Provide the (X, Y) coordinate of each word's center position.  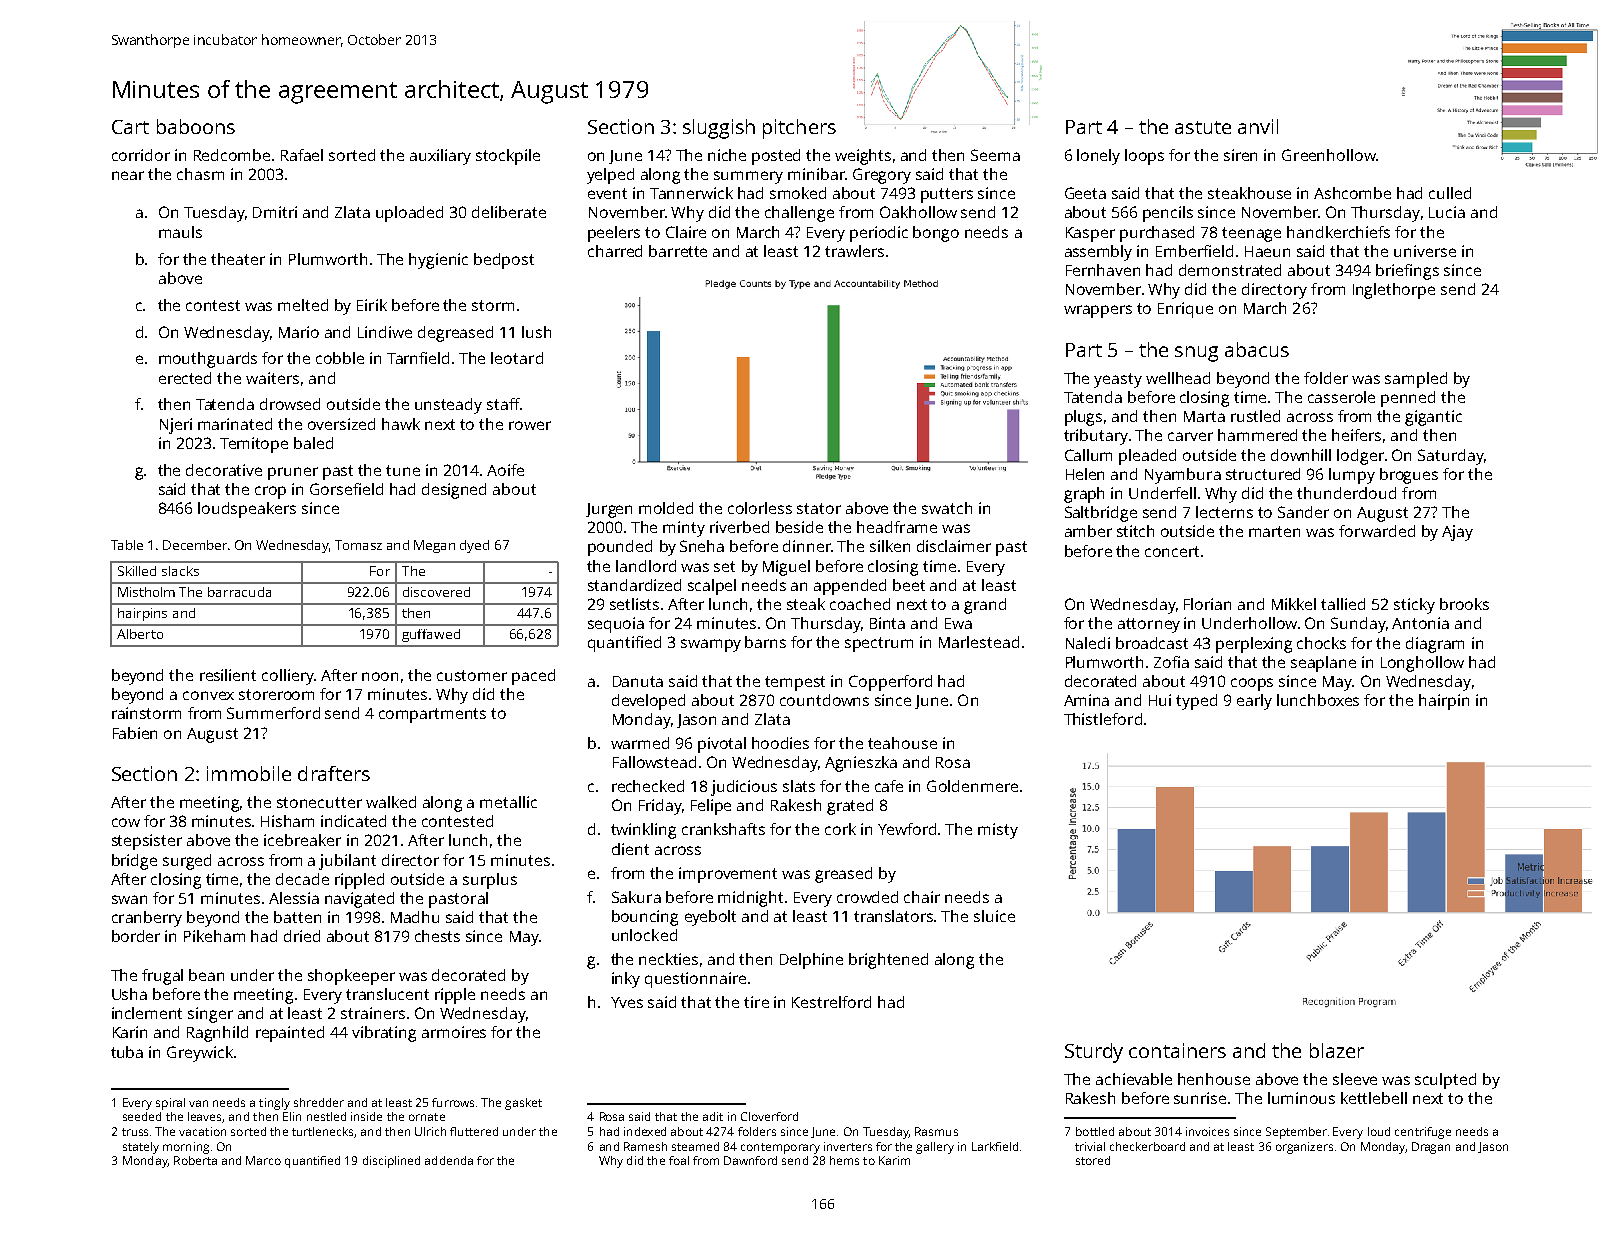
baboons (196, 126)
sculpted (1445, 1081)
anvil (1258, 126)
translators (893, 916)
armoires (454, 1032)
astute (1203, 127)
